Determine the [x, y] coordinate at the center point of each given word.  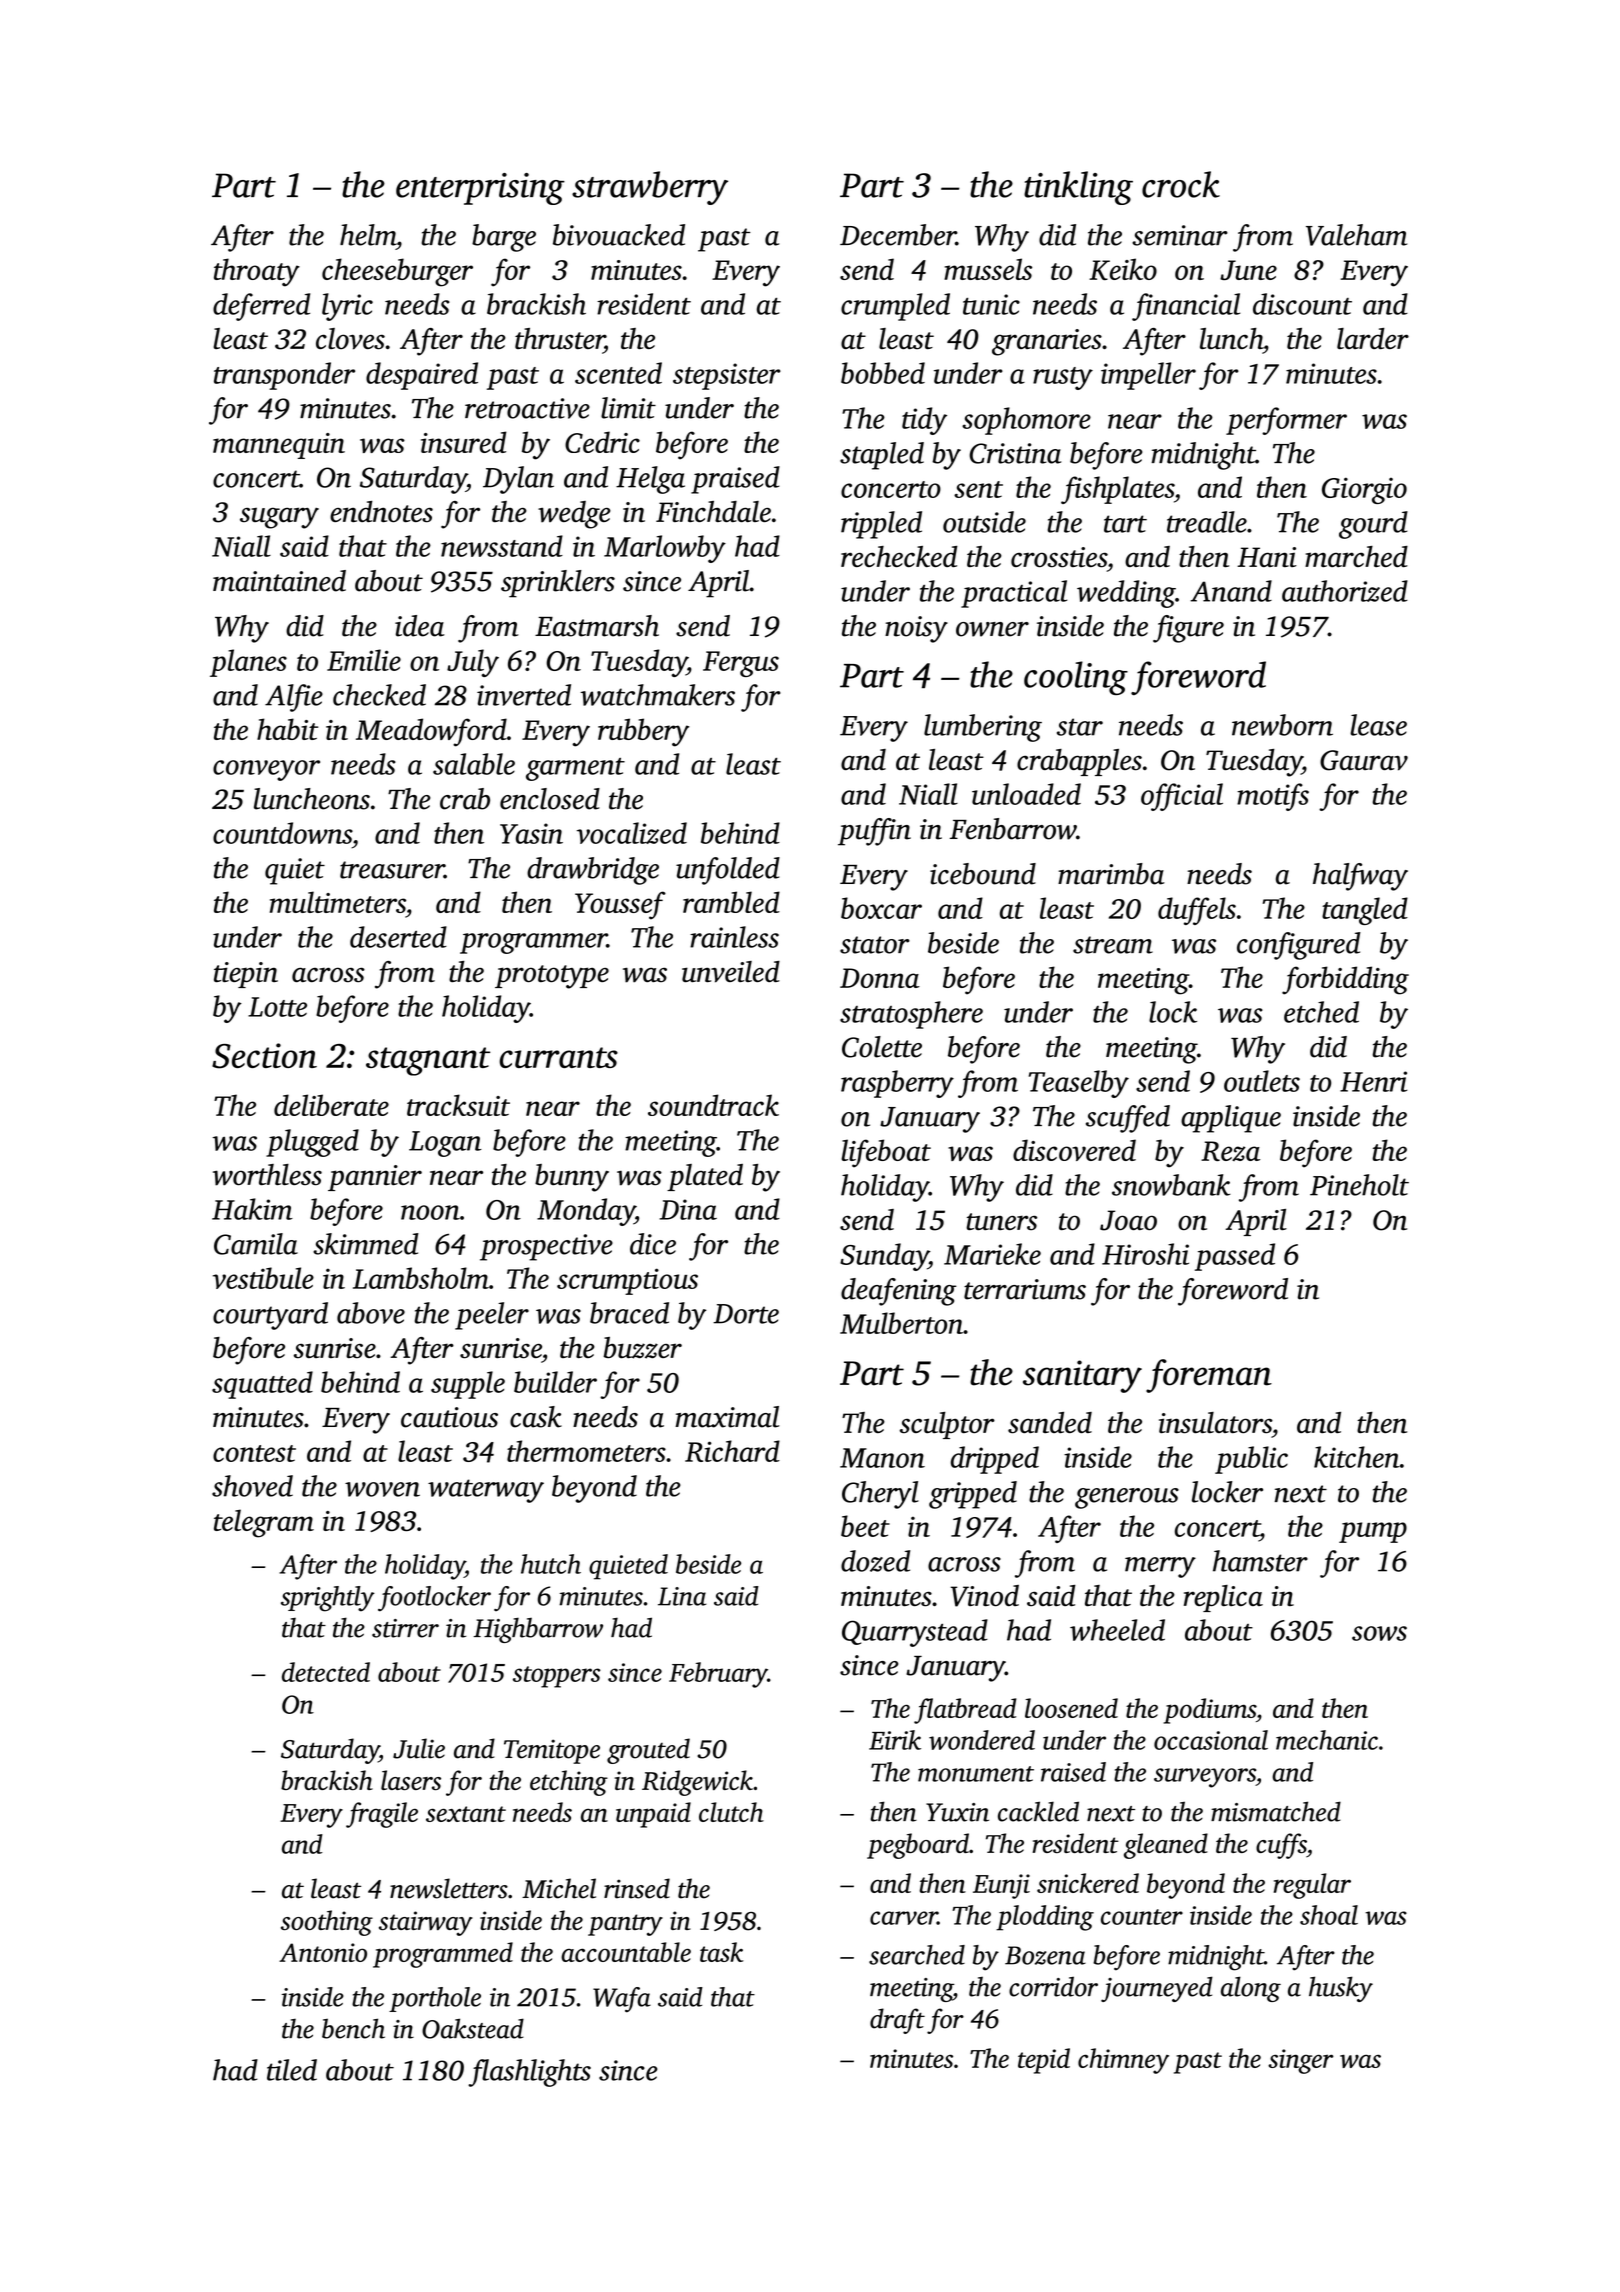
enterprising [480, 189]
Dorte [746, 1314]
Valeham [1356, 235]
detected [326, 1672]
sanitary [1082, 1376]
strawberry [650, 188]
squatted [262, 1385]
